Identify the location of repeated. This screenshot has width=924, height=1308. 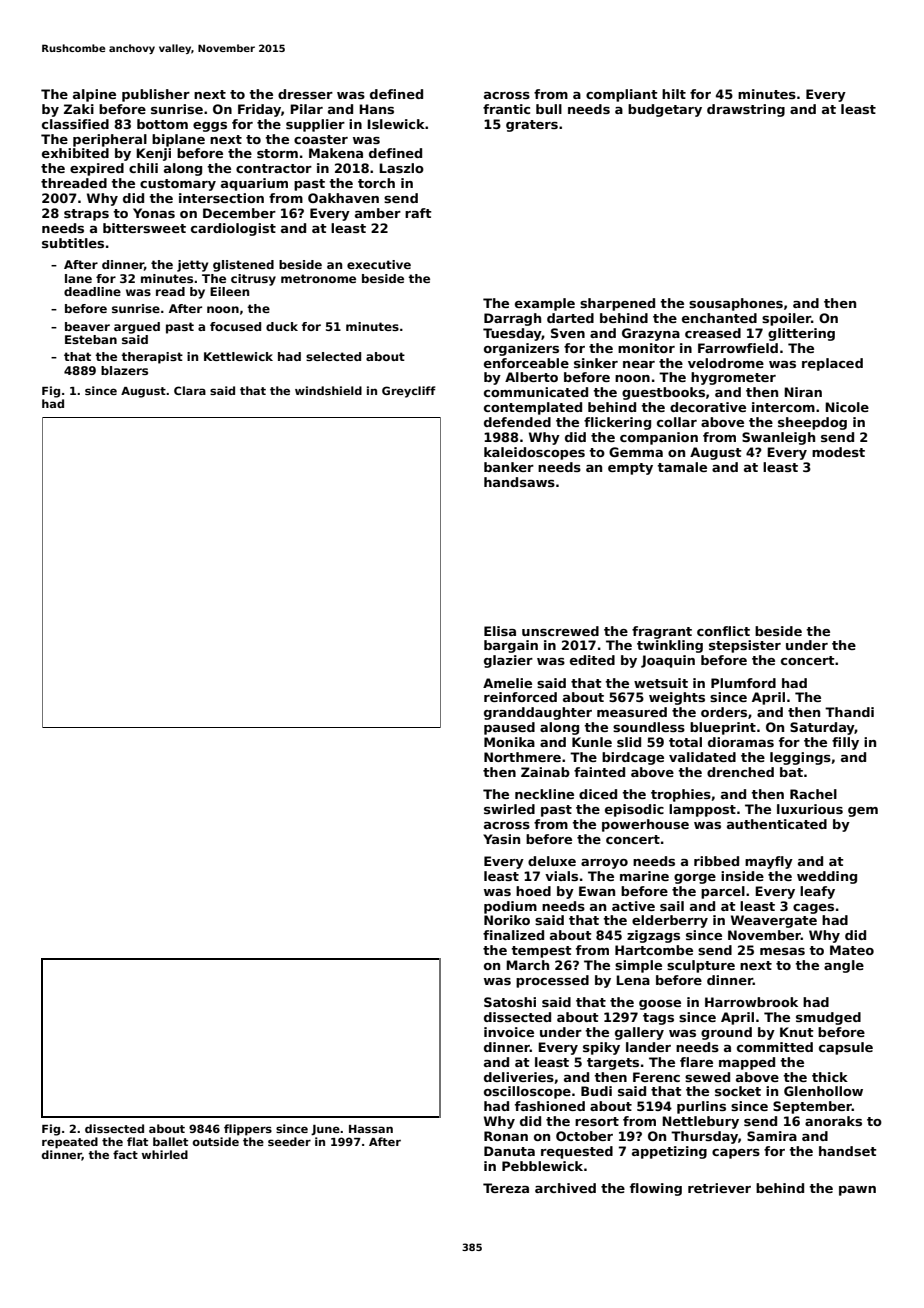
(70, 1143).
